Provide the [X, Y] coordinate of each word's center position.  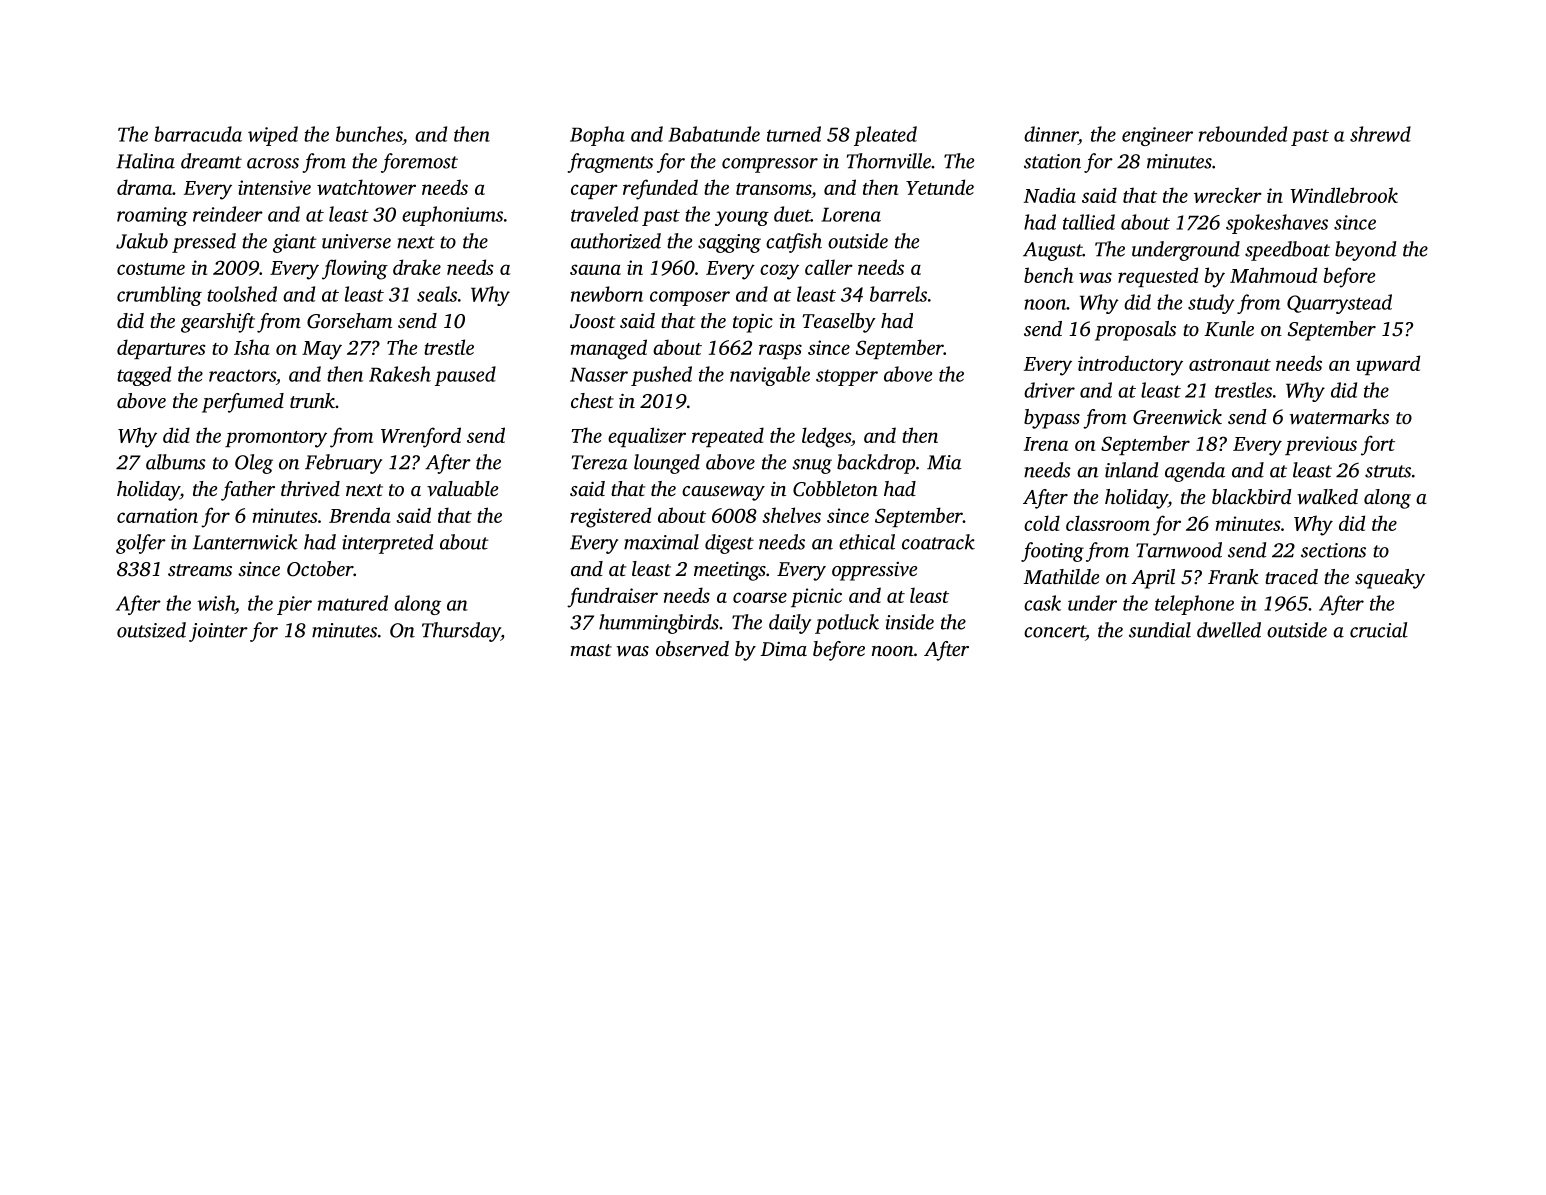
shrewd [1380, 134]
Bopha [597, 136]
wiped [273, 136]
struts [1388, 471]
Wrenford [421, 437]
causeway [723, 493]
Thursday [461, 632]
